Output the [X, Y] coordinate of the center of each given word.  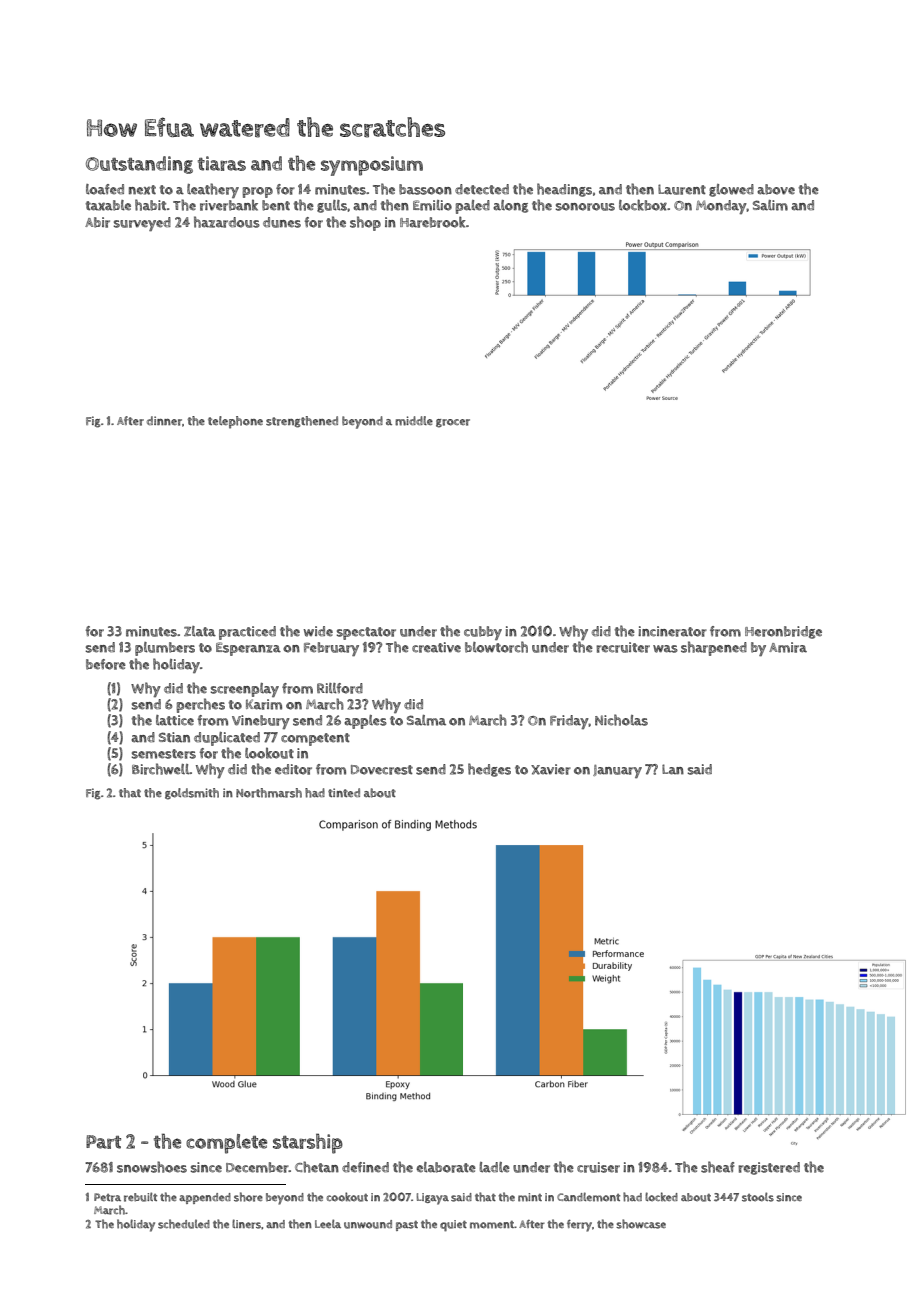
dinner [164, 421]
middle [414, 421]
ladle [494, 1167]
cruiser [598, 1167]
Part [103, 1142]
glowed [731, 190]
